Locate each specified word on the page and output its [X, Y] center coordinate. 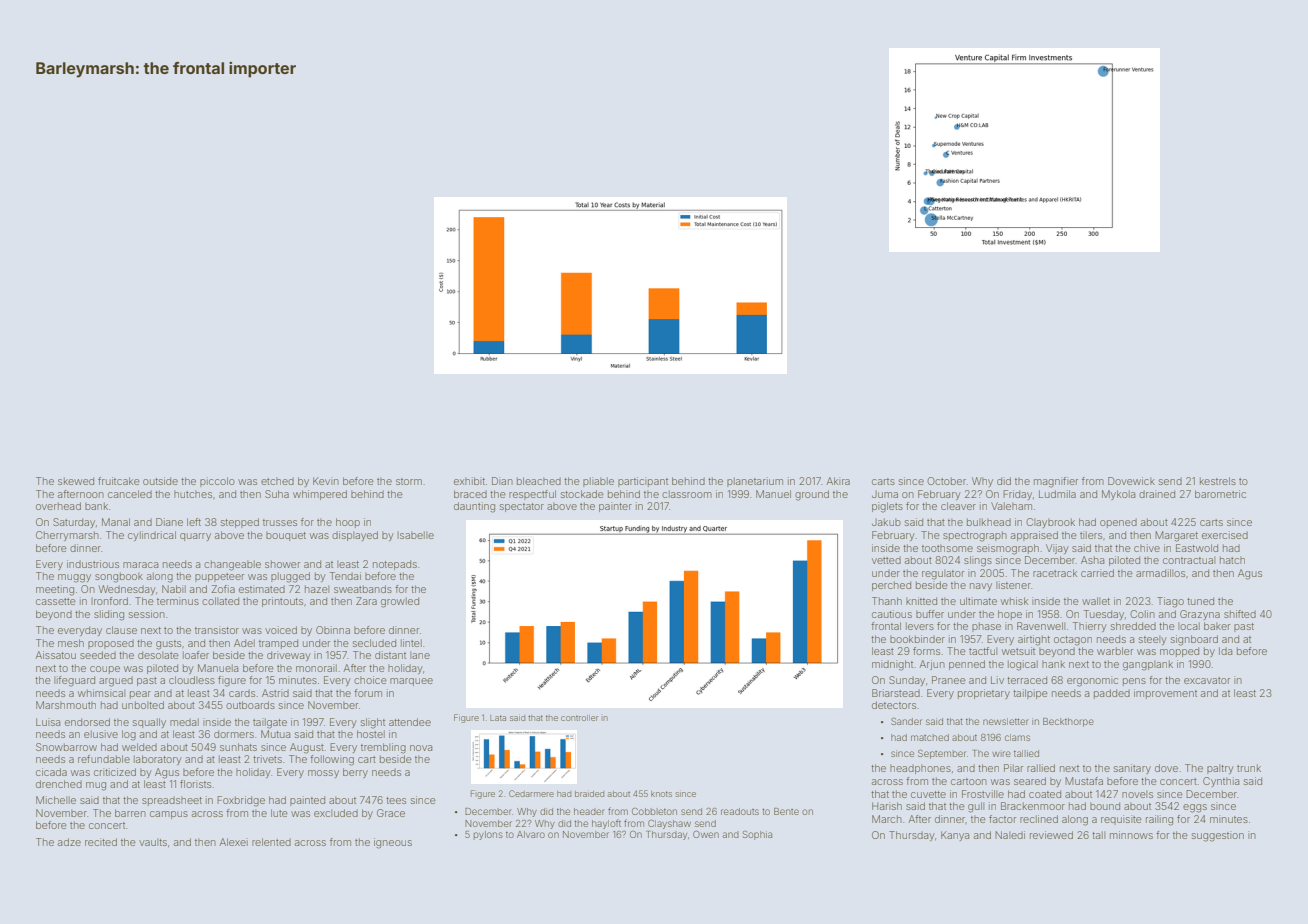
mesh [71, 643]
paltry [1220, 769]
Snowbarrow [66, 747]
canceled [130, 494]
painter [615, 507]
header [589, 811]
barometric [1220, 494]
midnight [892, 665]
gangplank [1148, 665]
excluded [336, 813]
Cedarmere [531, 793]
